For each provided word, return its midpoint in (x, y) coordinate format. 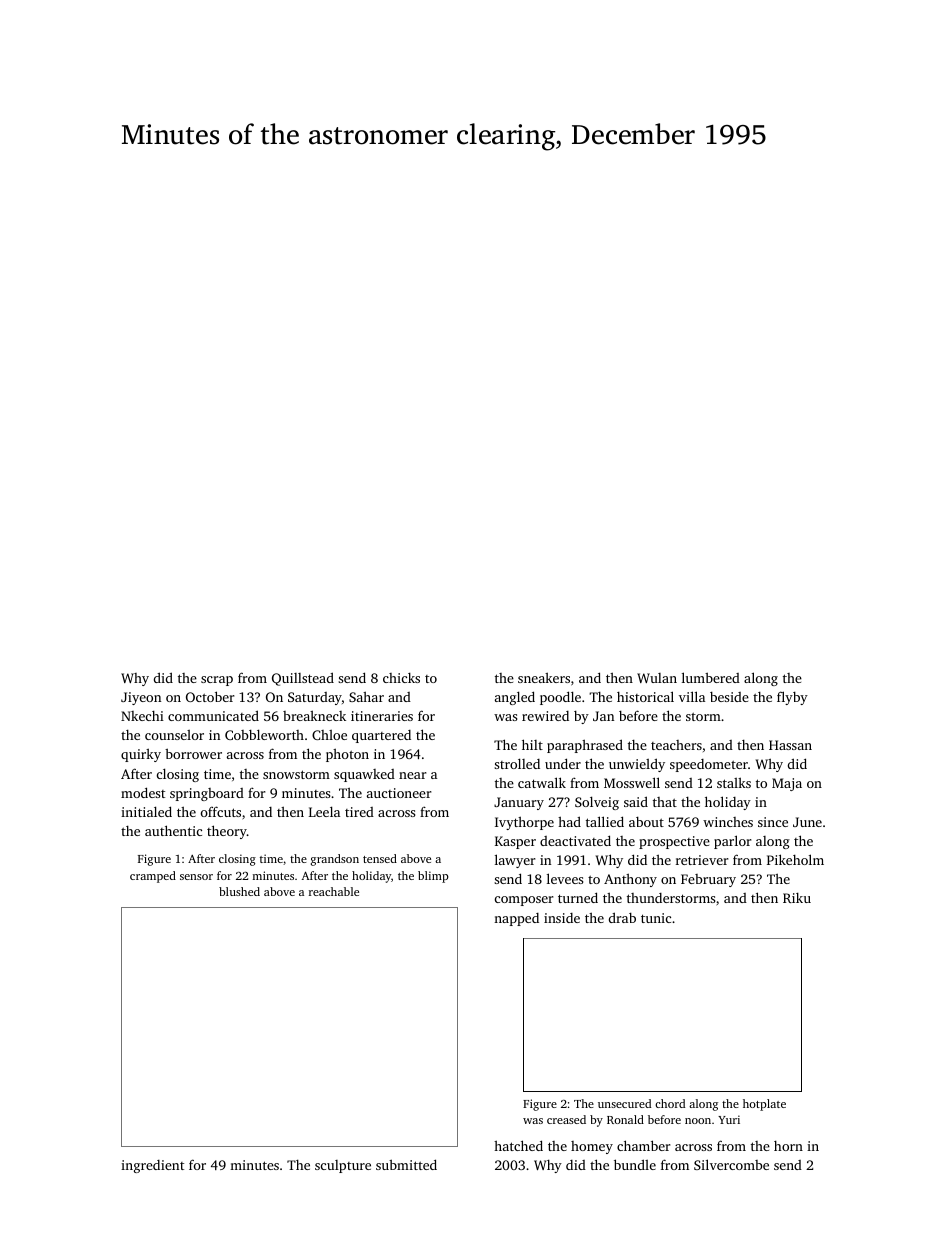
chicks (401, 678)
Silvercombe (731, 1164)
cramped (153, 877)
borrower (193, 753)
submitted (406, 1164)
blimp (433, 877)
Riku (797, 898)
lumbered (711, 677)
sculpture (343, 1166)
